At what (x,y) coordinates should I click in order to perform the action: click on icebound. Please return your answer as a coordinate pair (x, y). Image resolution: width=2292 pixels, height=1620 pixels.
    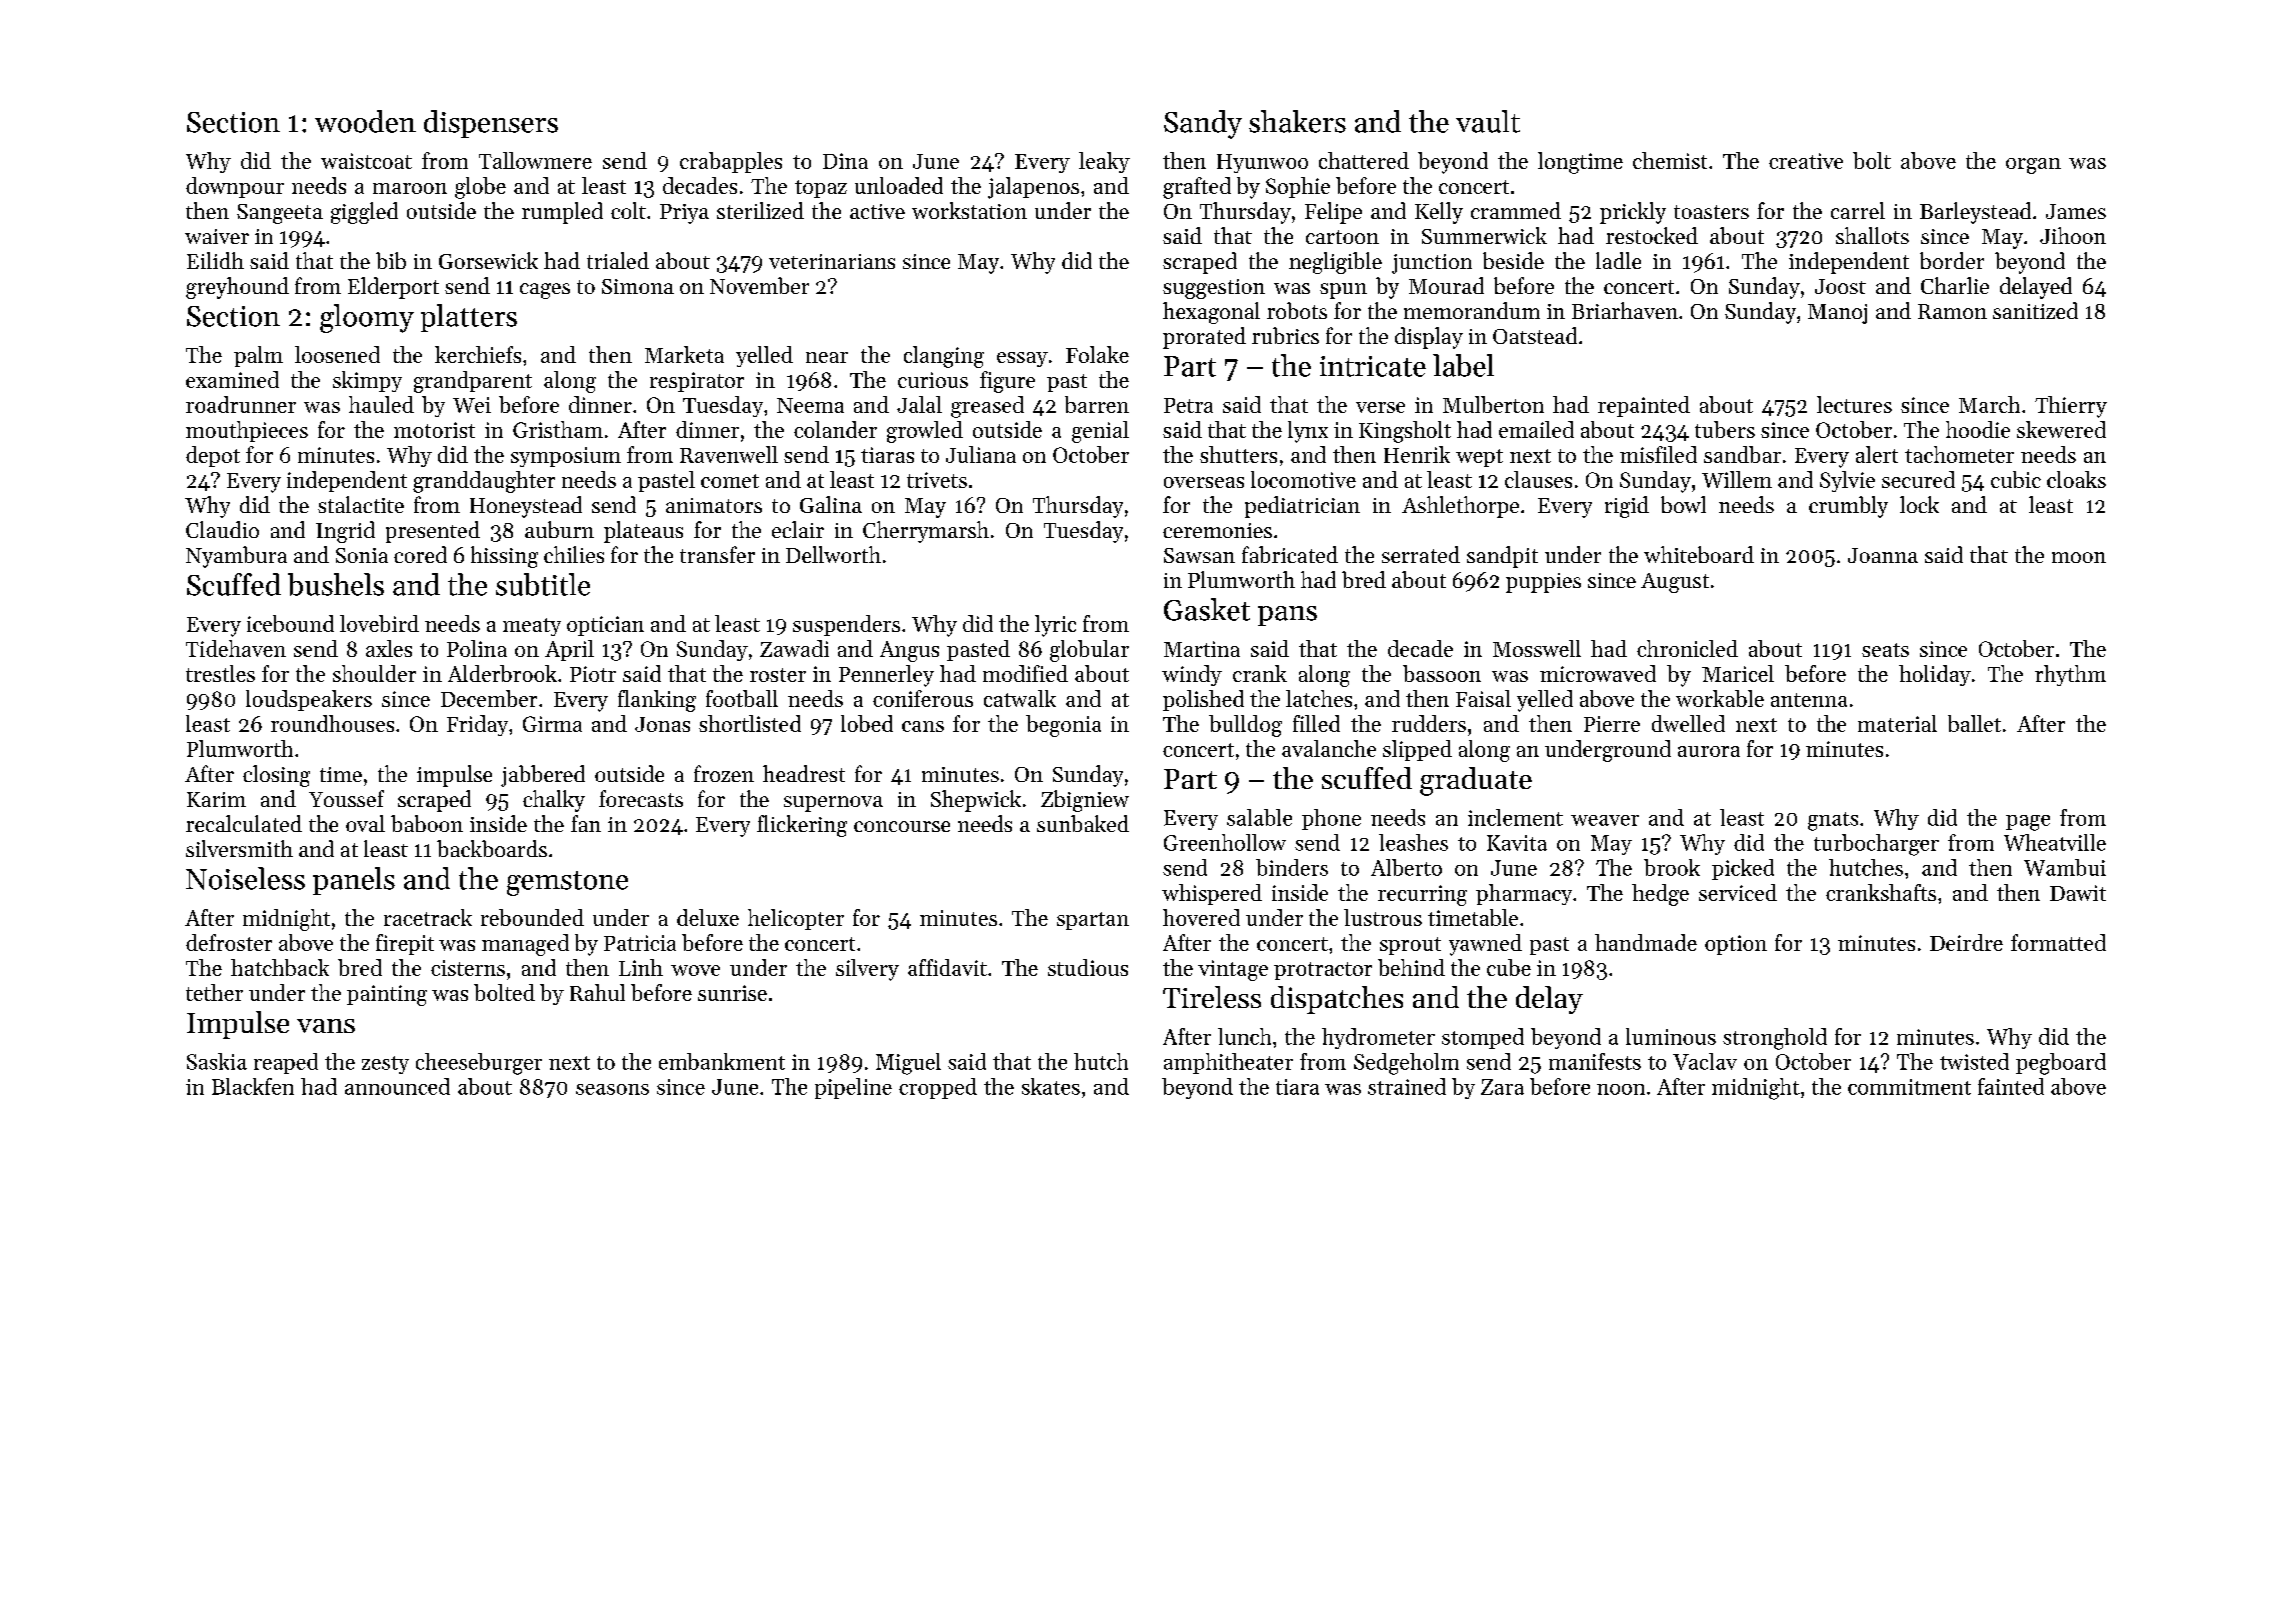
    Looking at the image, I should click on (290, 623).
